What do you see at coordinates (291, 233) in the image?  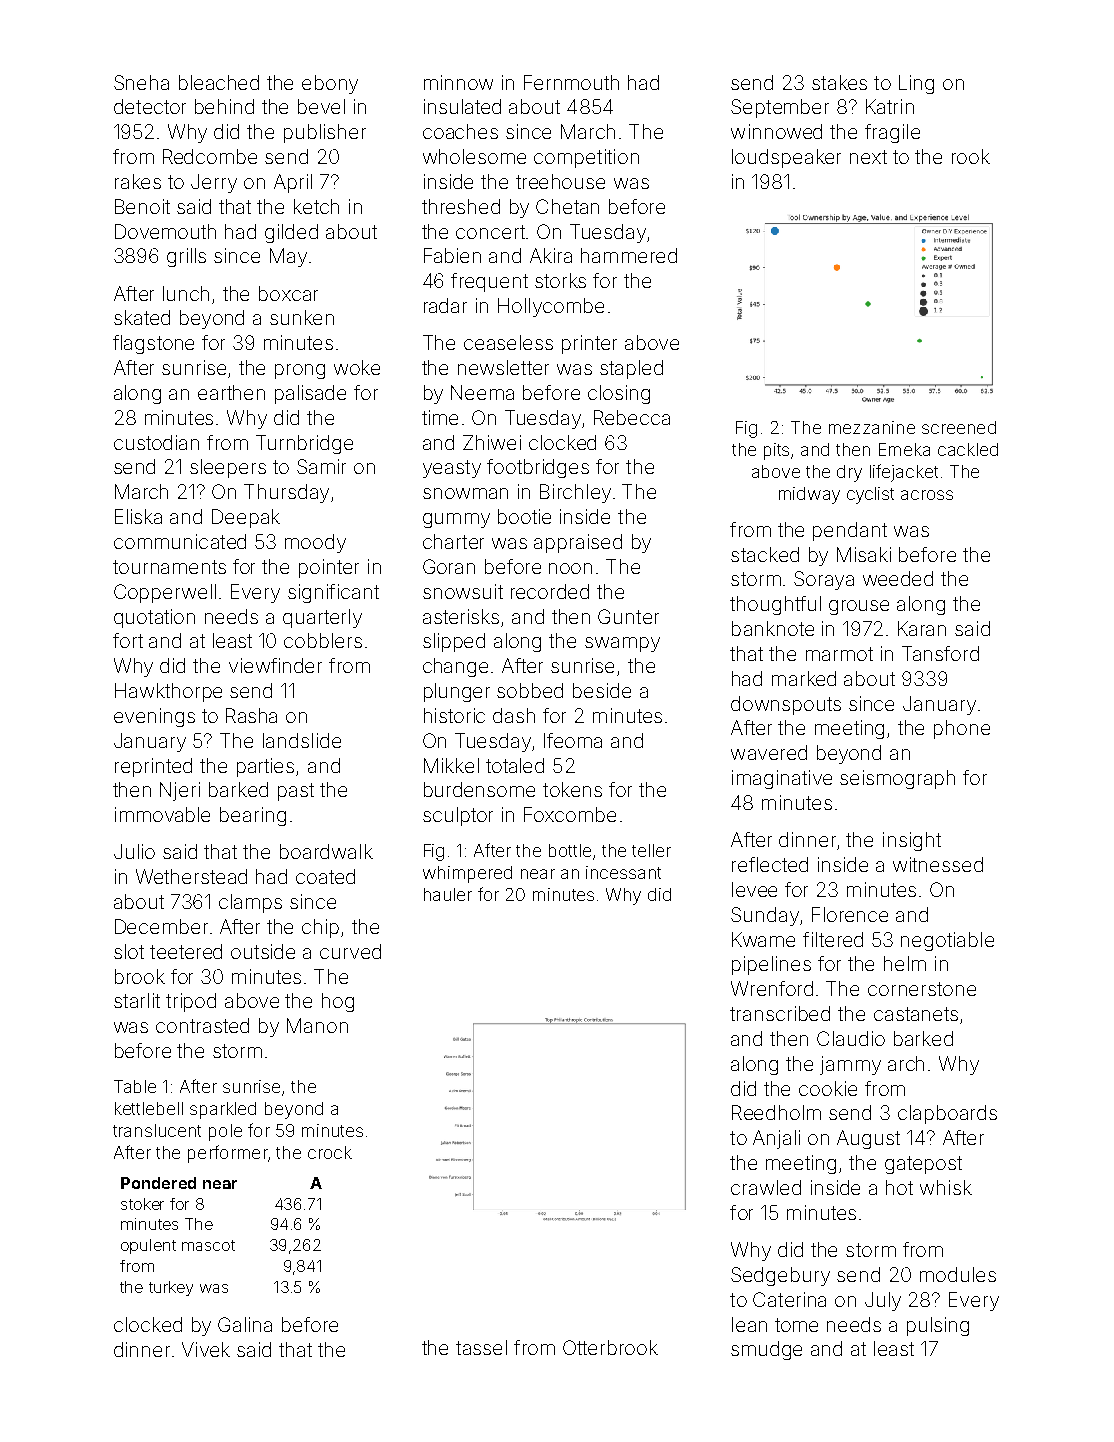 I see `gilded` at bounding box center [291, 233].
